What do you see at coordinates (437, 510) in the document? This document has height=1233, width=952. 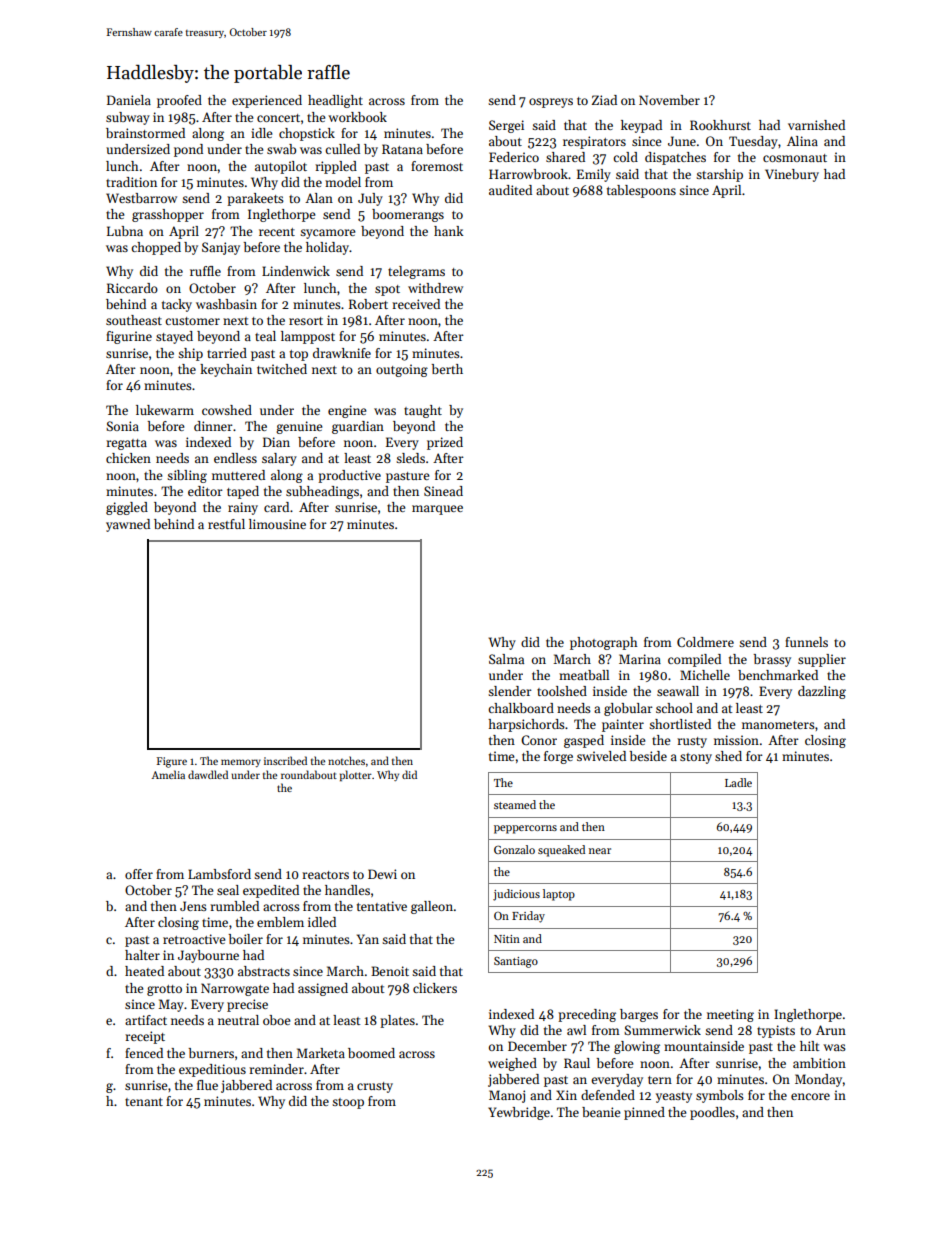 I see `marquee` at bounding box center [437, 510].
